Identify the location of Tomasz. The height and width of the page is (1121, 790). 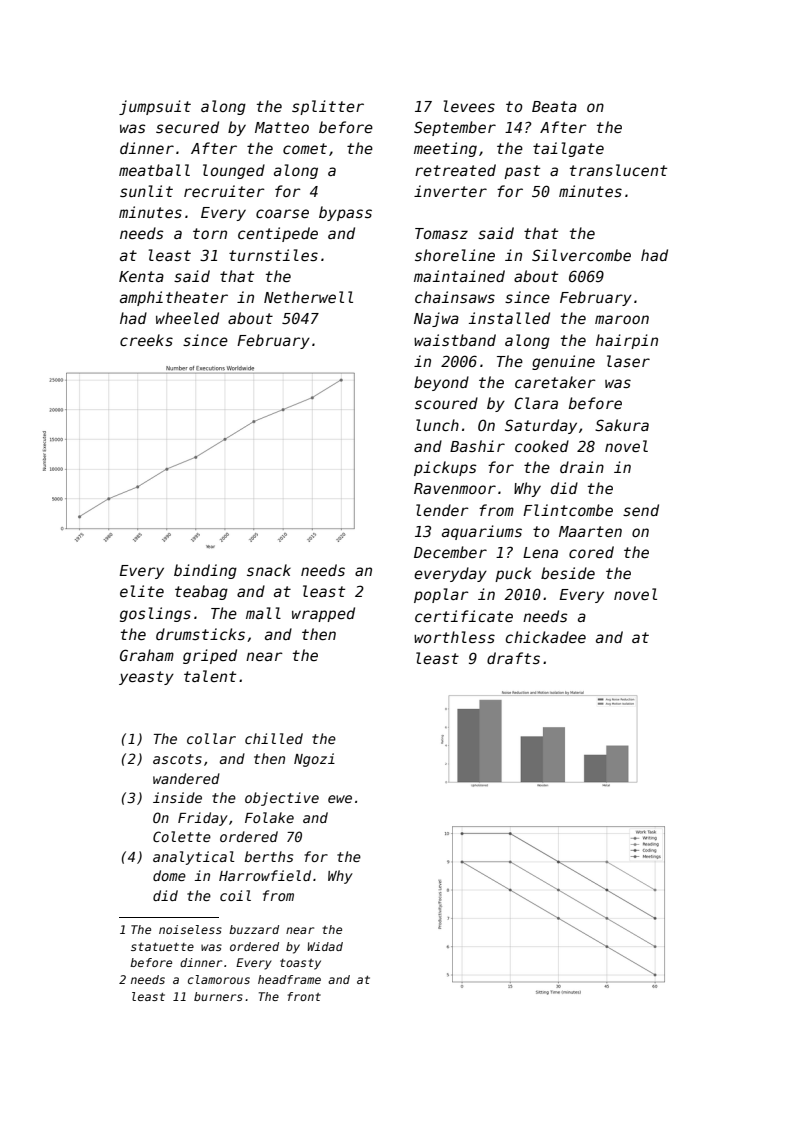
(441, 233).
